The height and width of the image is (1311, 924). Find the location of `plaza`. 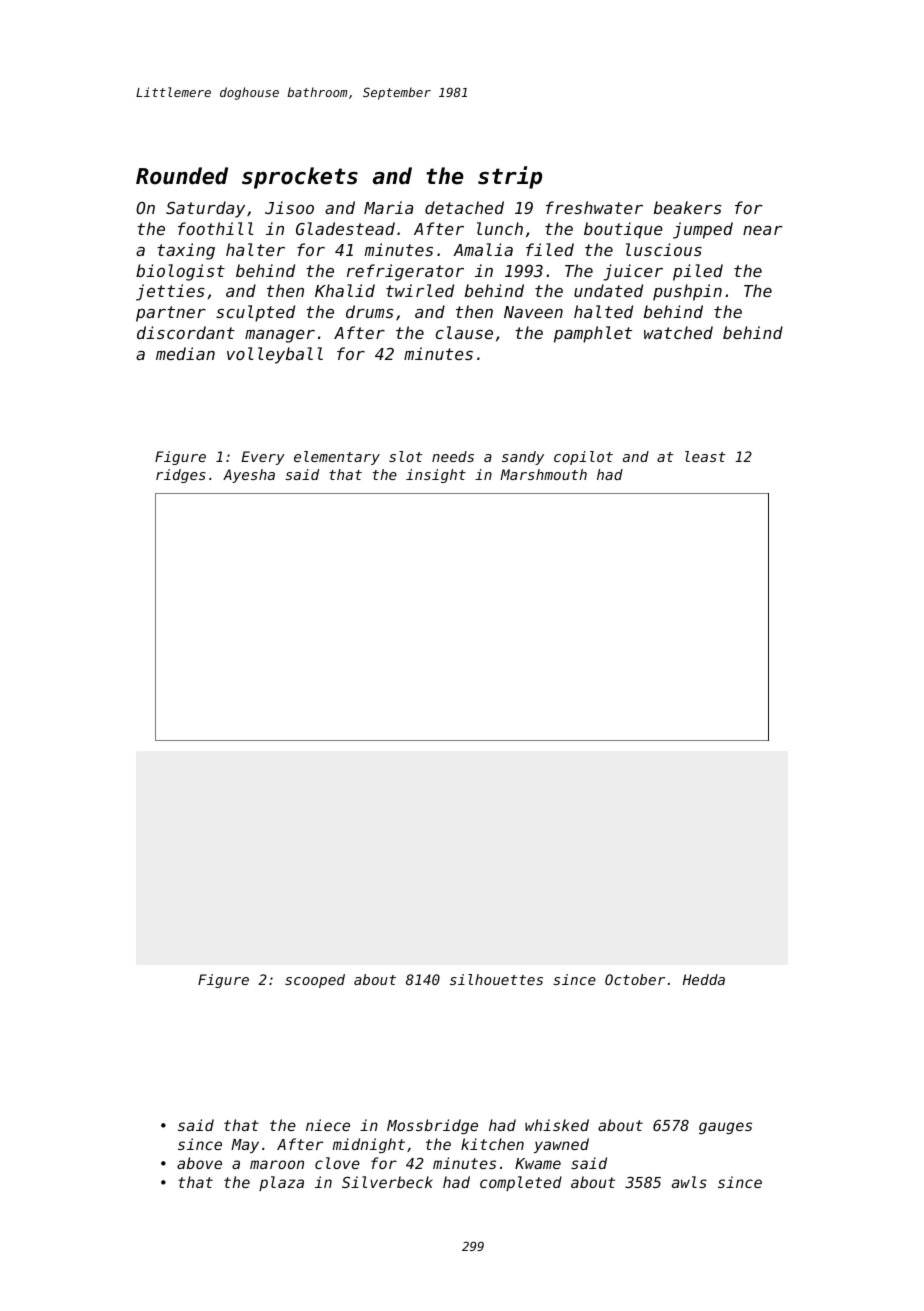

plaza is located at coordinates (281, 1183).
